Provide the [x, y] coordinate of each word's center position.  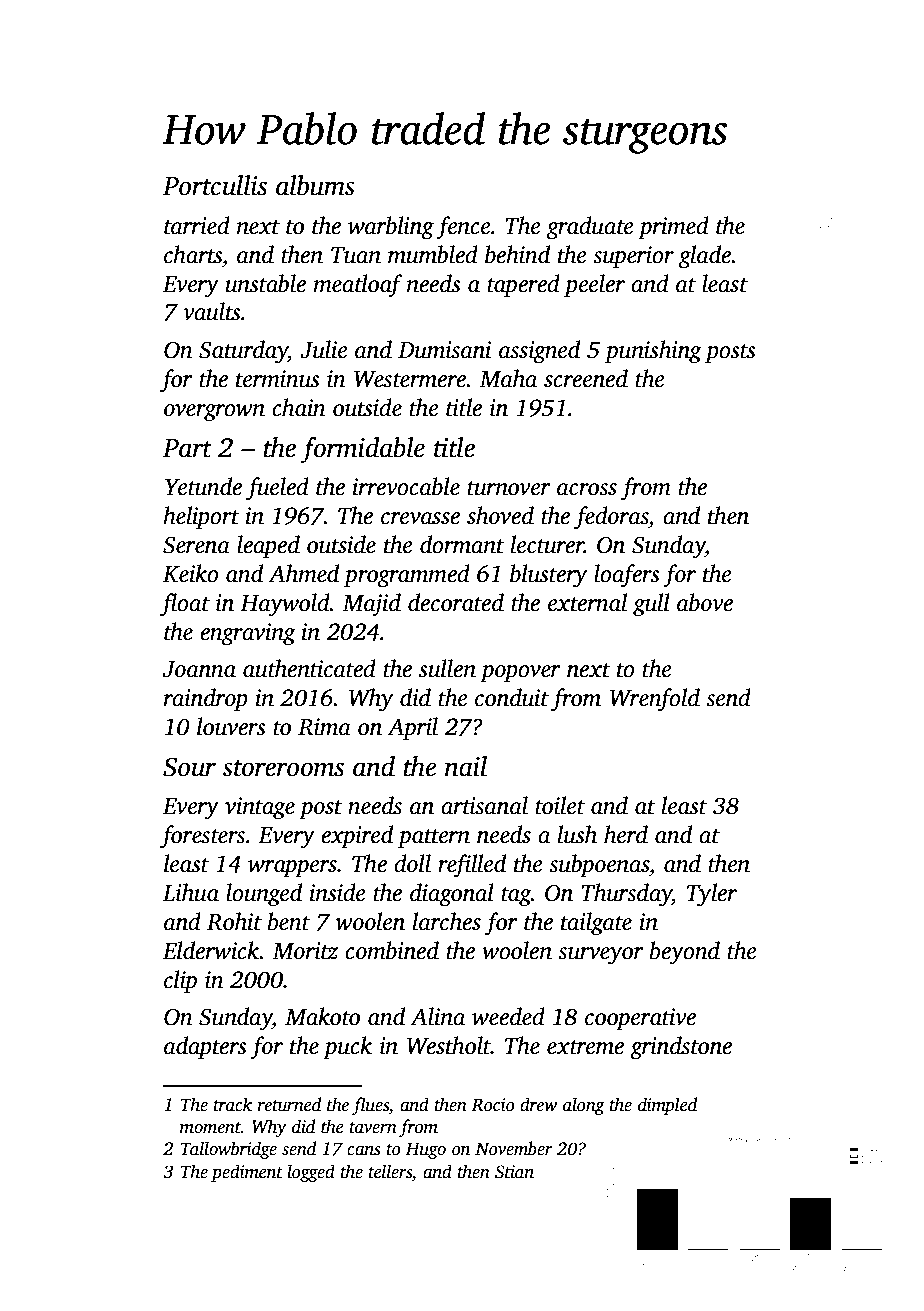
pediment [247, 1173]
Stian [514, 1172]
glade [705, 257]
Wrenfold [655, 700]
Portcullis [215, 185]
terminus [278, 379]
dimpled [667, 1106]
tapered [523, 285]
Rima [324, 727]
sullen [447, 668]
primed [673, 227]
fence [463, 228]
